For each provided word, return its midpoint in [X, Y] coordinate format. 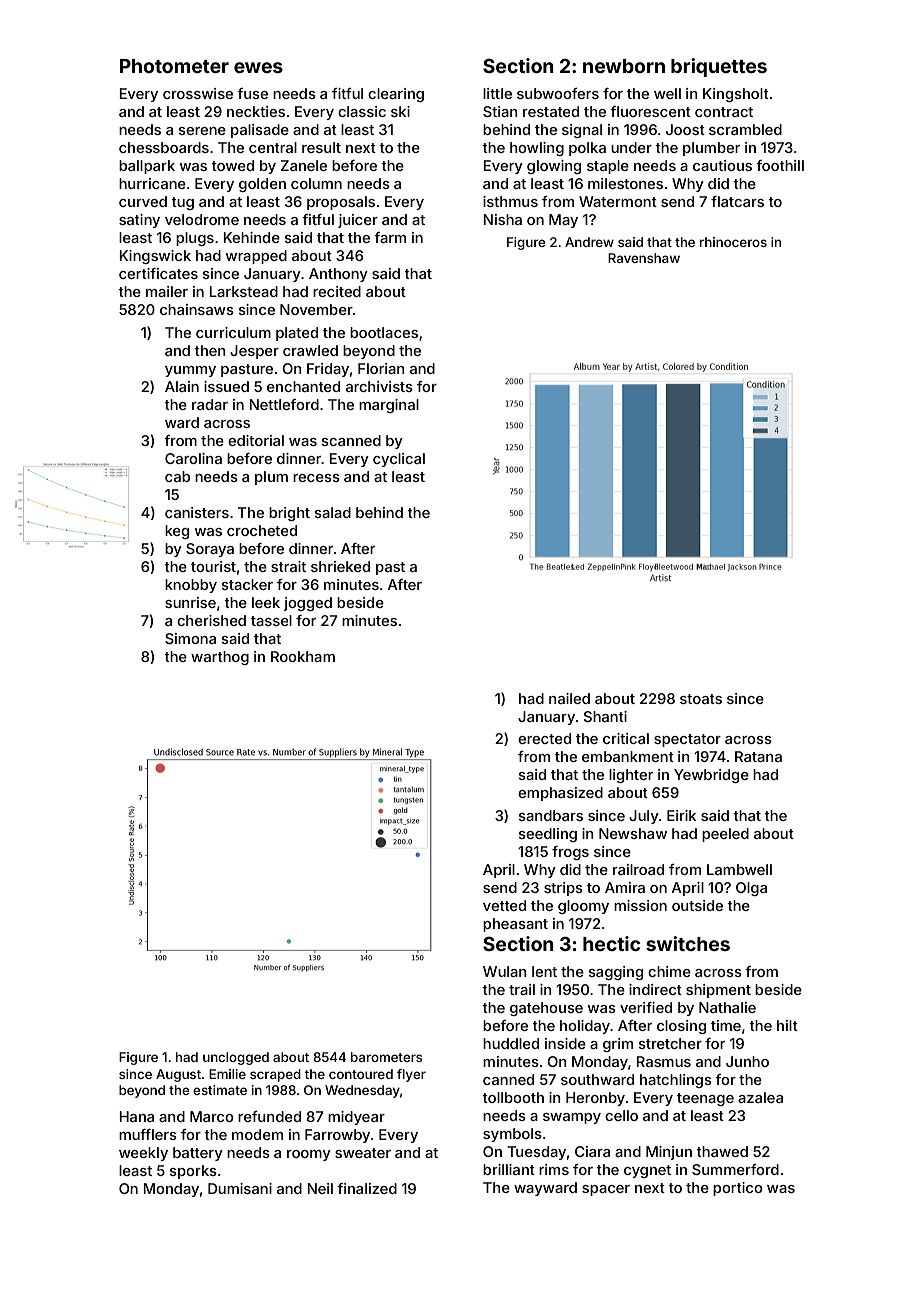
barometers [386, 1057]
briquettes [719, 67]
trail [522, 989]
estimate [220, 1090]
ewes [258, 67]
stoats [701, 699]
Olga [751, 889]
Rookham [303, 656]
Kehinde [252, 237]
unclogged [236, 1058]
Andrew [589, 242]
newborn [624, 66]
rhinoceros [733, 242]
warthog [220, 658]
